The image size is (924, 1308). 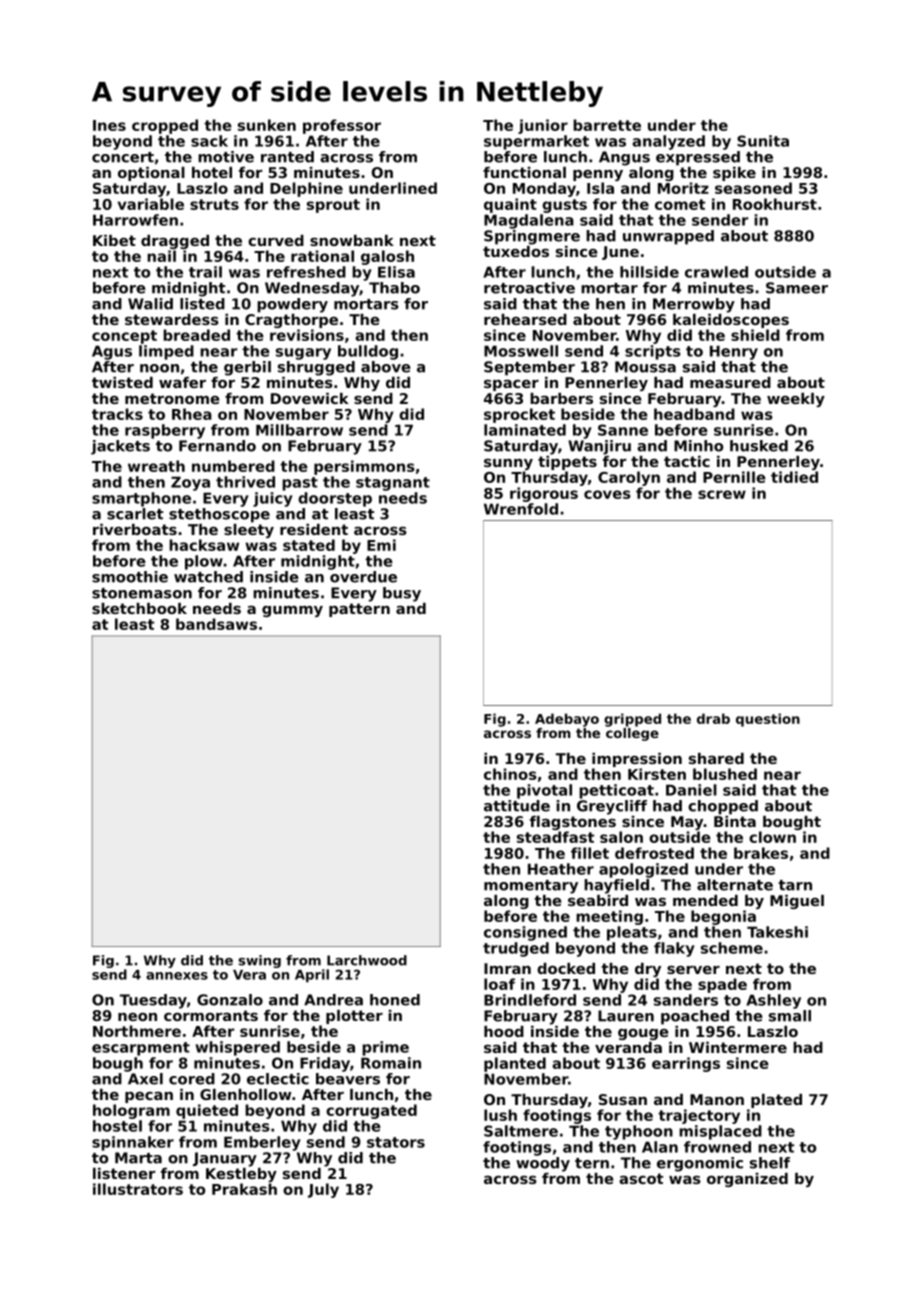 I want to click on spacer, so click(x=511, y=385).
